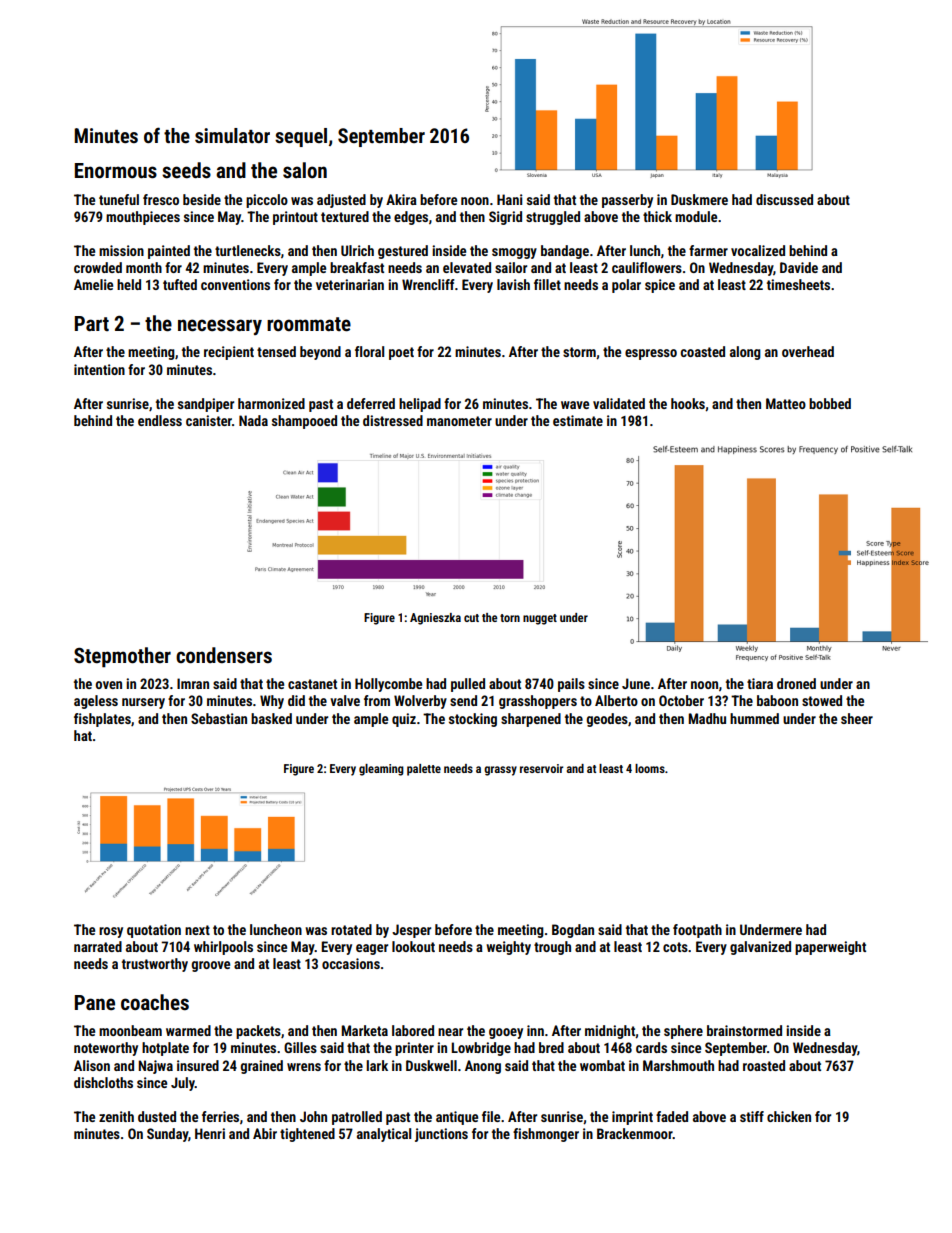 This screenshot has height=1233, width=952. What do you see at coordinates (509, 199) in the screenshot?
I see `Hani` at bounding box center [509, 199].
